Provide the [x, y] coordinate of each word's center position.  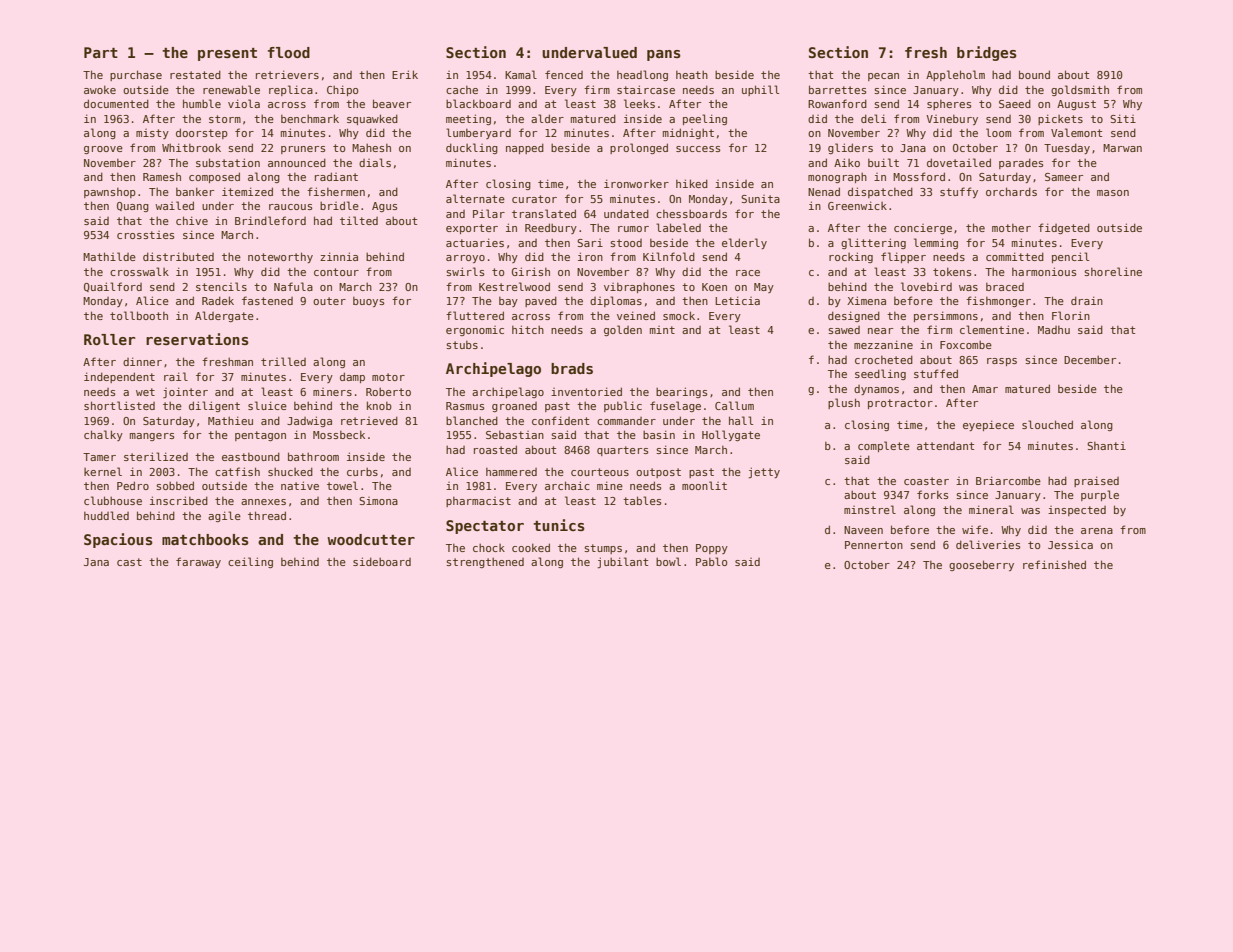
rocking [851, 257]
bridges [987, 53]
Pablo [711, 561]
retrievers [287, 74]
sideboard [382, 561]
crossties [145, 235]
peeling [705, 119]
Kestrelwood [514, 286]
